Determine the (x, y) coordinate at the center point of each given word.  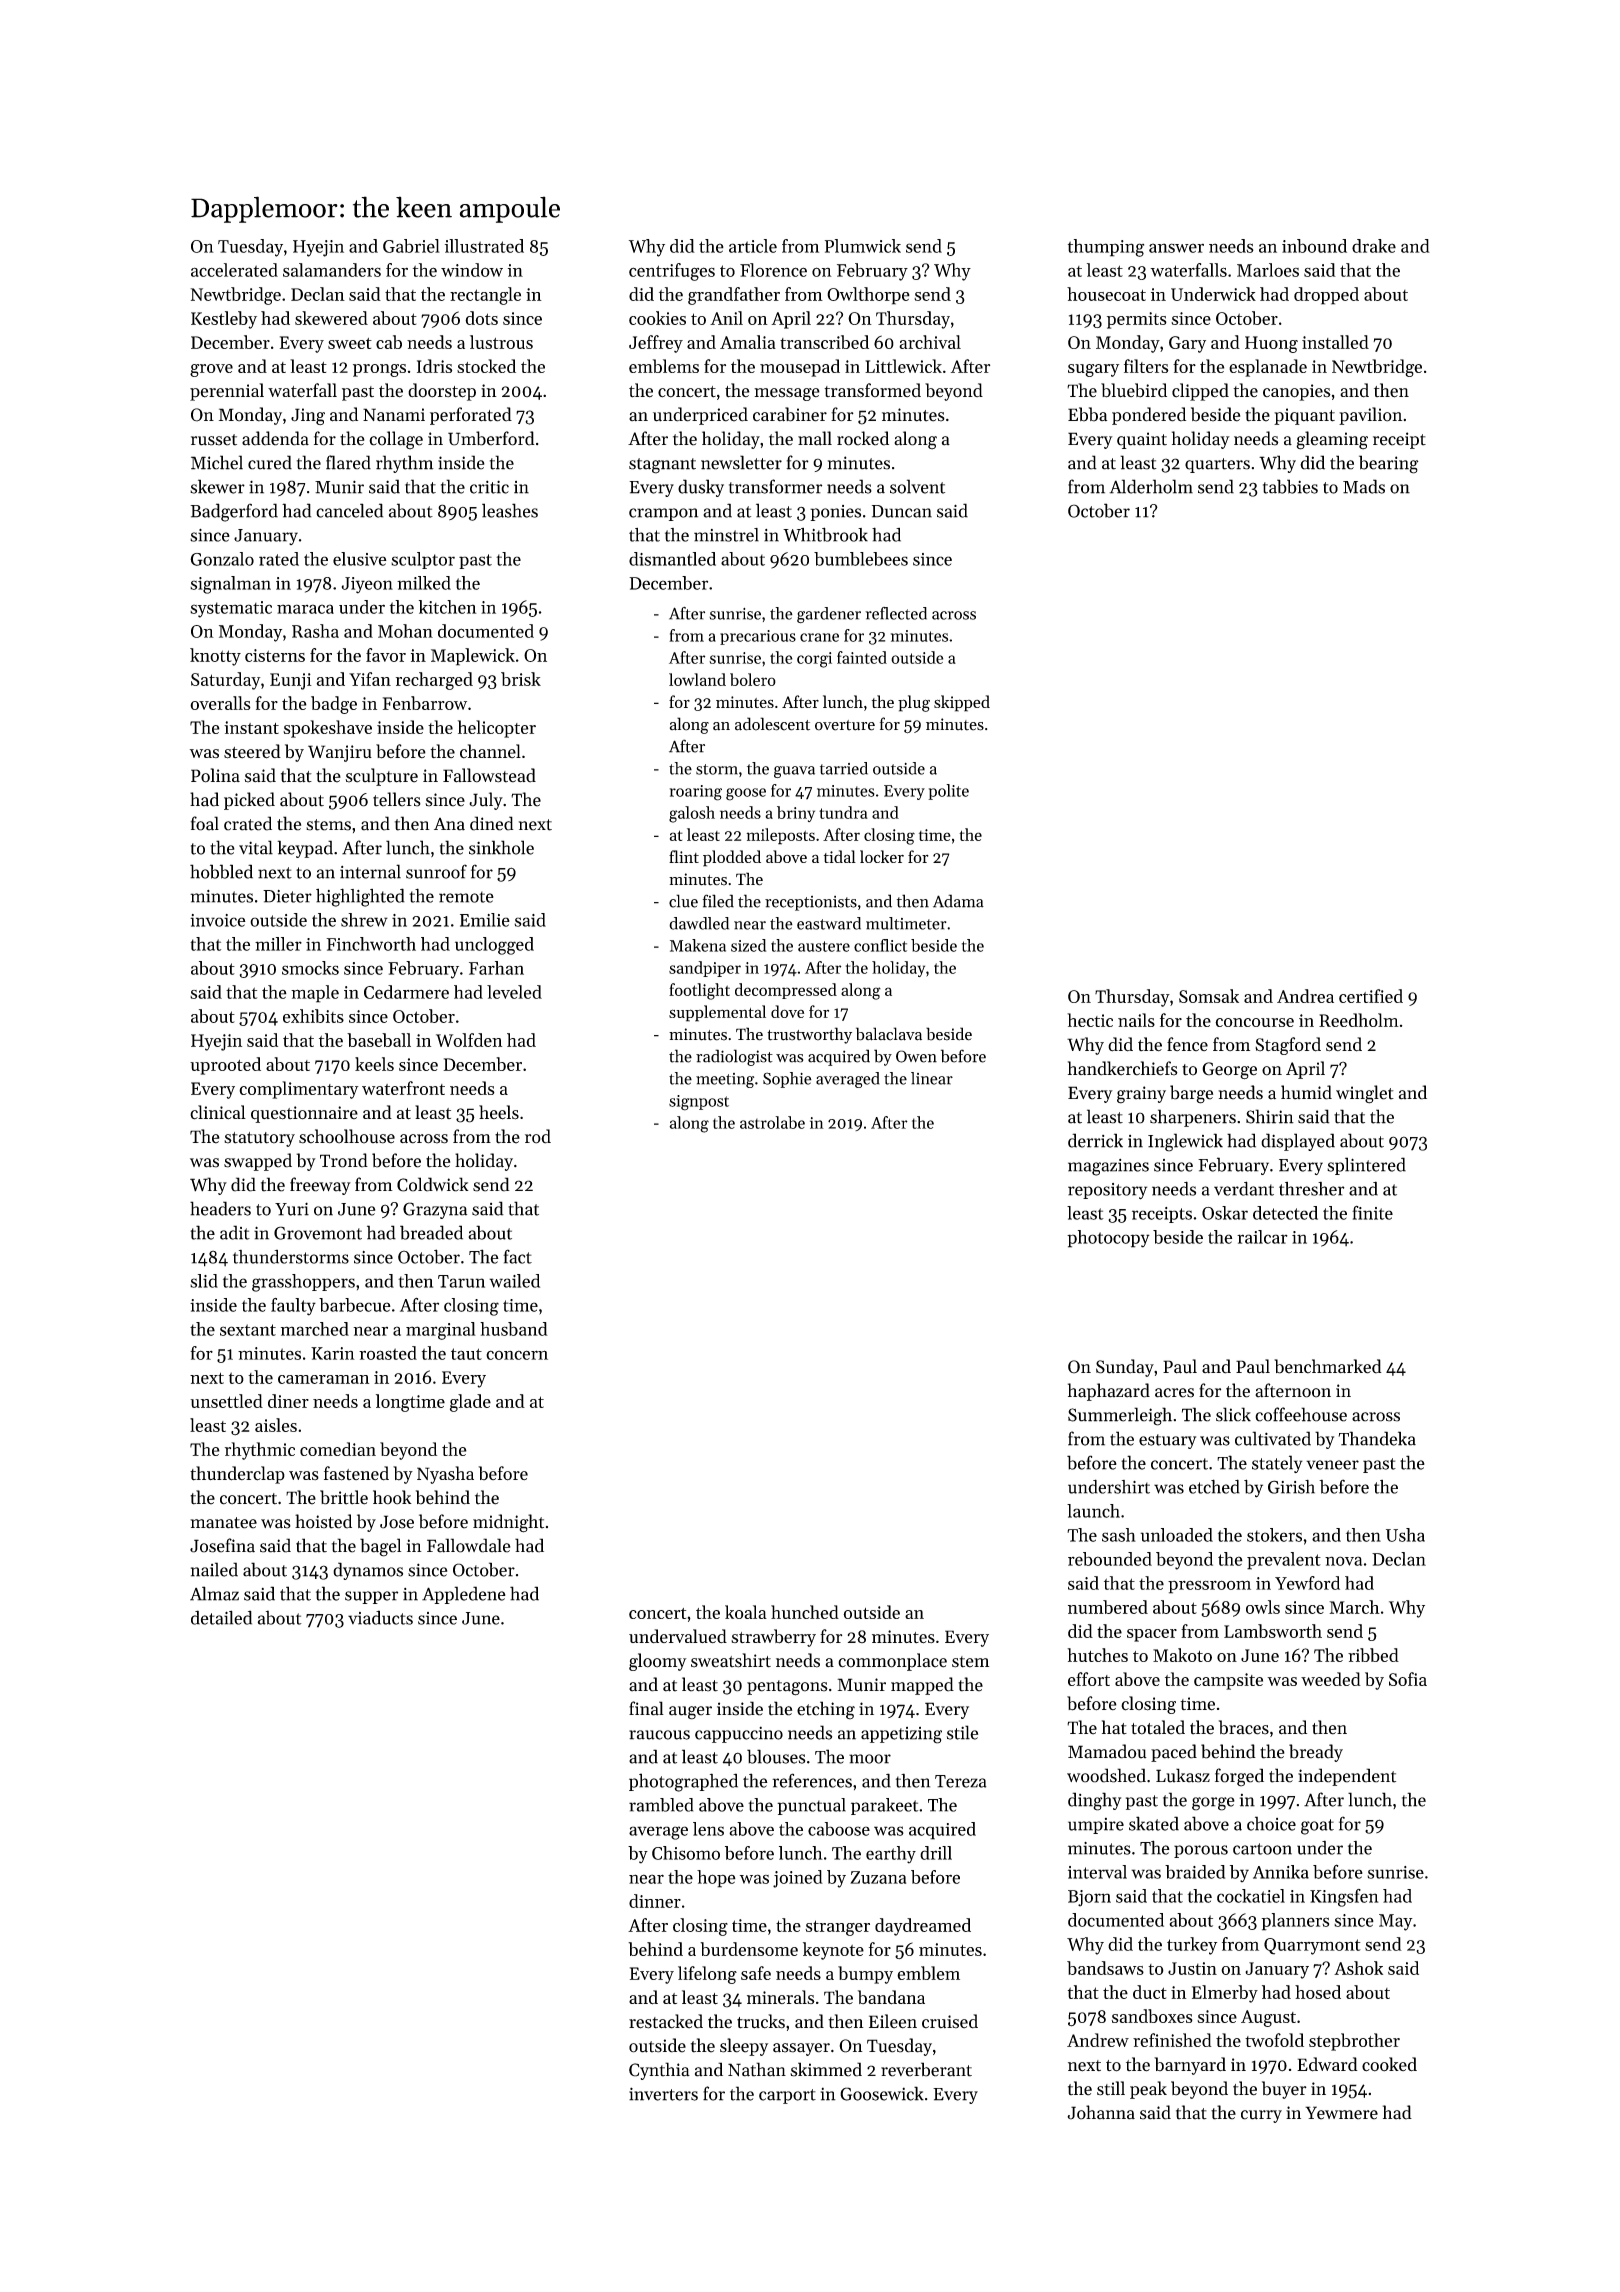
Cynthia (659, 2071)
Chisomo (686, 1853)
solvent (917, 486)
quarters (1217, 465)
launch (1093, 1511)
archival (930, 342)
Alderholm (1151, 486)
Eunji (291, 681)
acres (1174, 1393)
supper (371, 1597)
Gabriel (411, 246)
